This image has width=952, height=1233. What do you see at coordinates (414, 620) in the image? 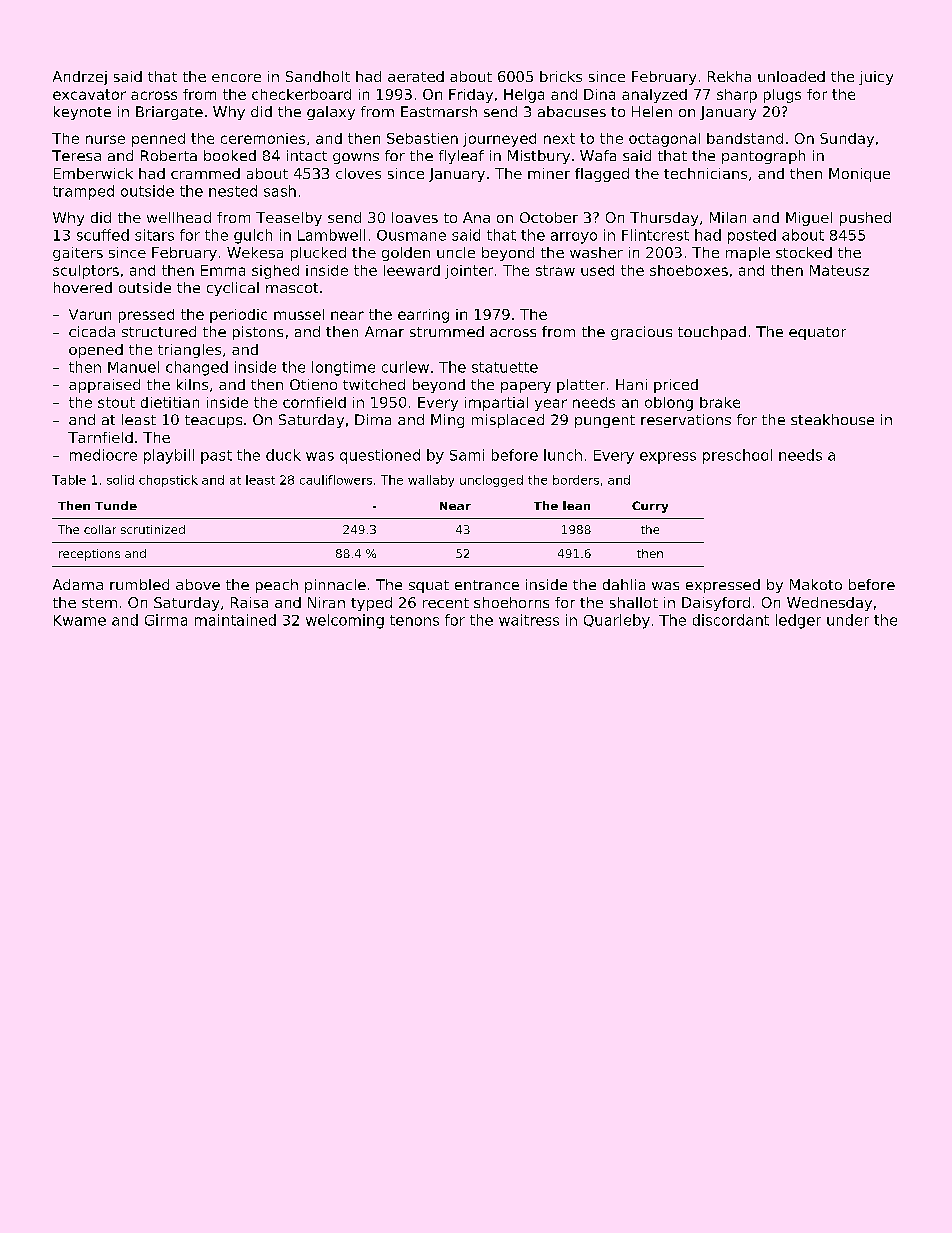
I see `tenons` at bounding box center [414, 620].
